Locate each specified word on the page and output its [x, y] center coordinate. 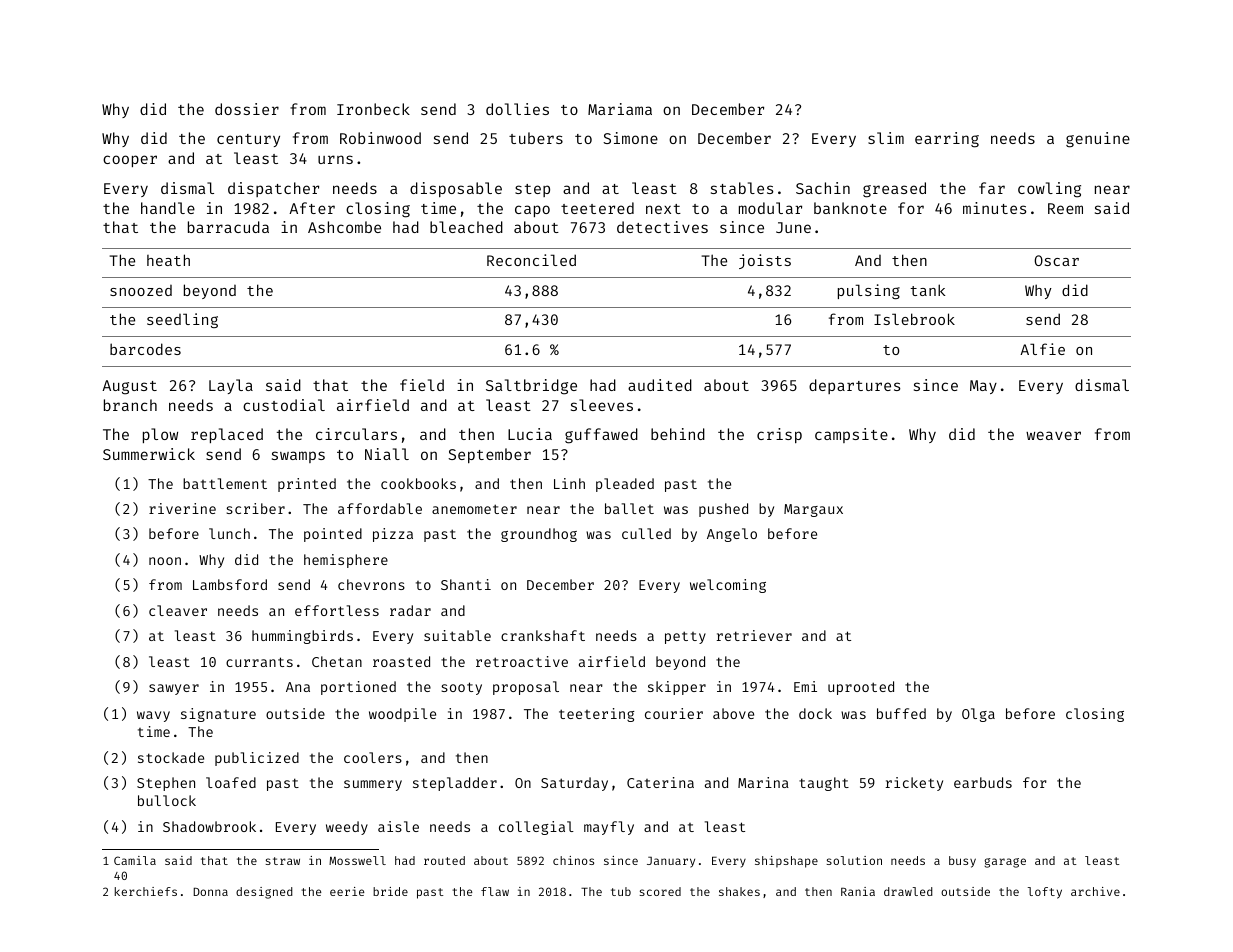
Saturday [574, 784]
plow [160, 435]
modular [770, 208]
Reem [1065, 208]
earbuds [983, 782]
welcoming [728, 586]
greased [894, 190]
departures [854, 386]
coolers [373, 757]
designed [264, 893]
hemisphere [346, 561]
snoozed [141, 290]
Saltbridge [531, 387]
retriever [754, 635]
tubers [536, 138]
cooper [130, 161]
